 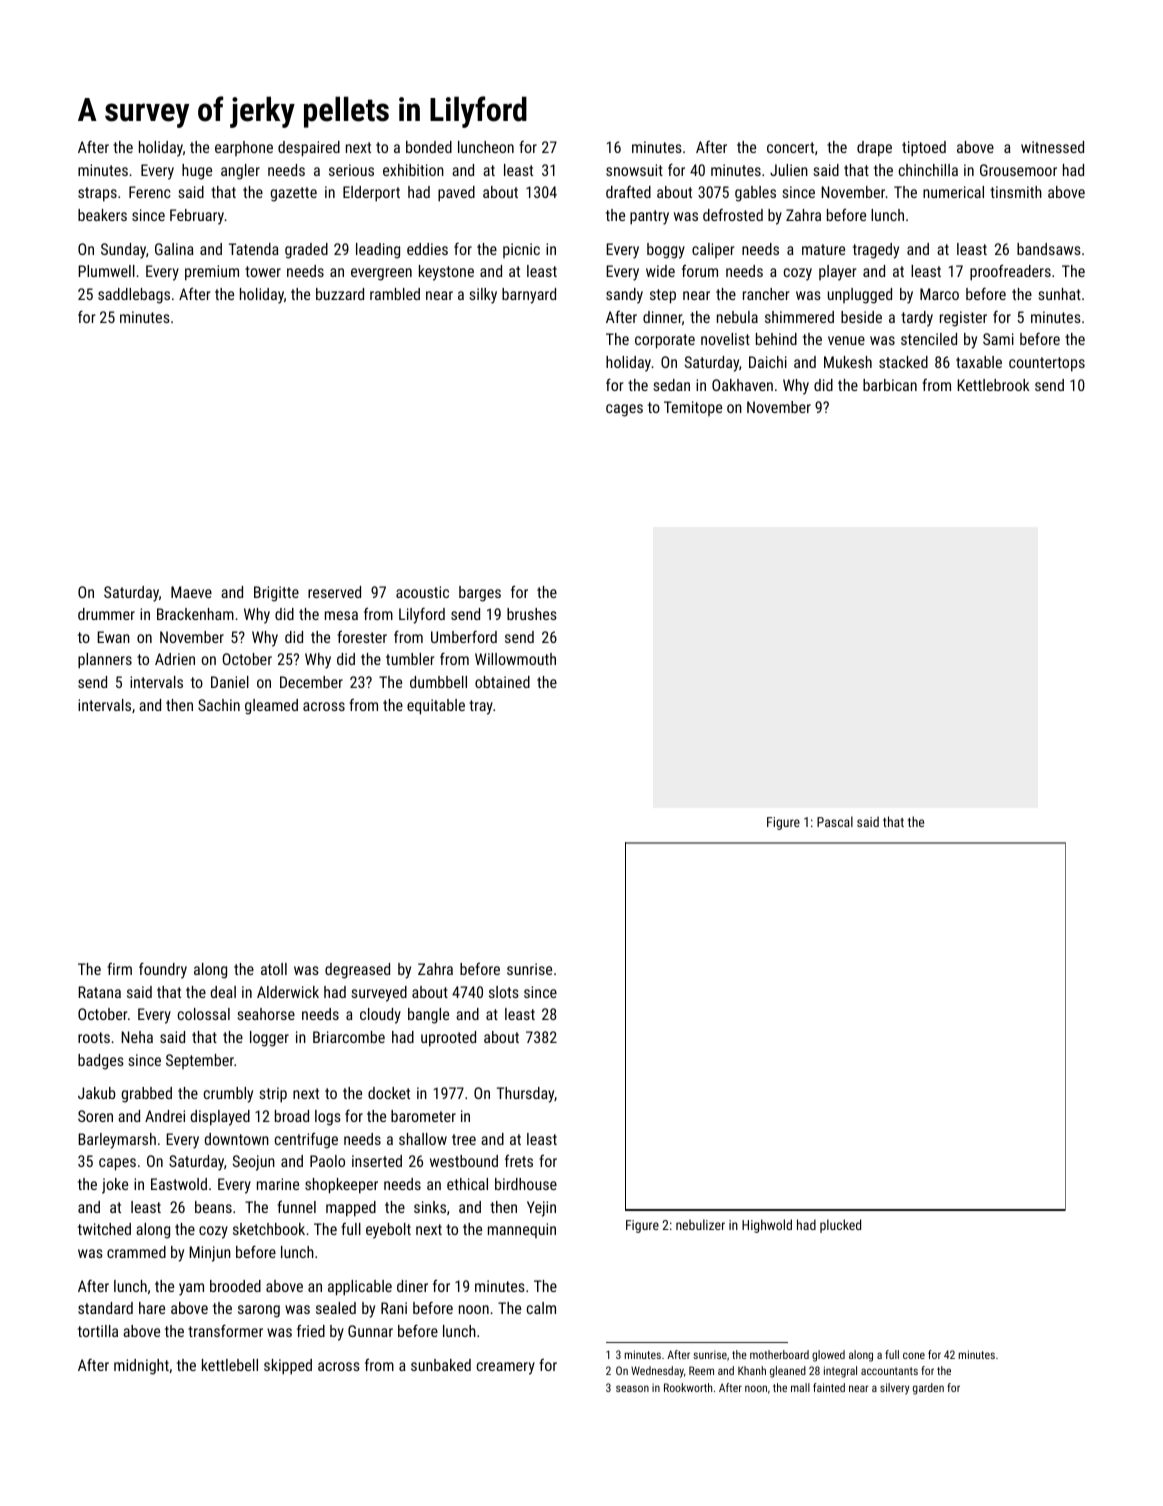 I want to click on player, so click(x=837, y=273).
